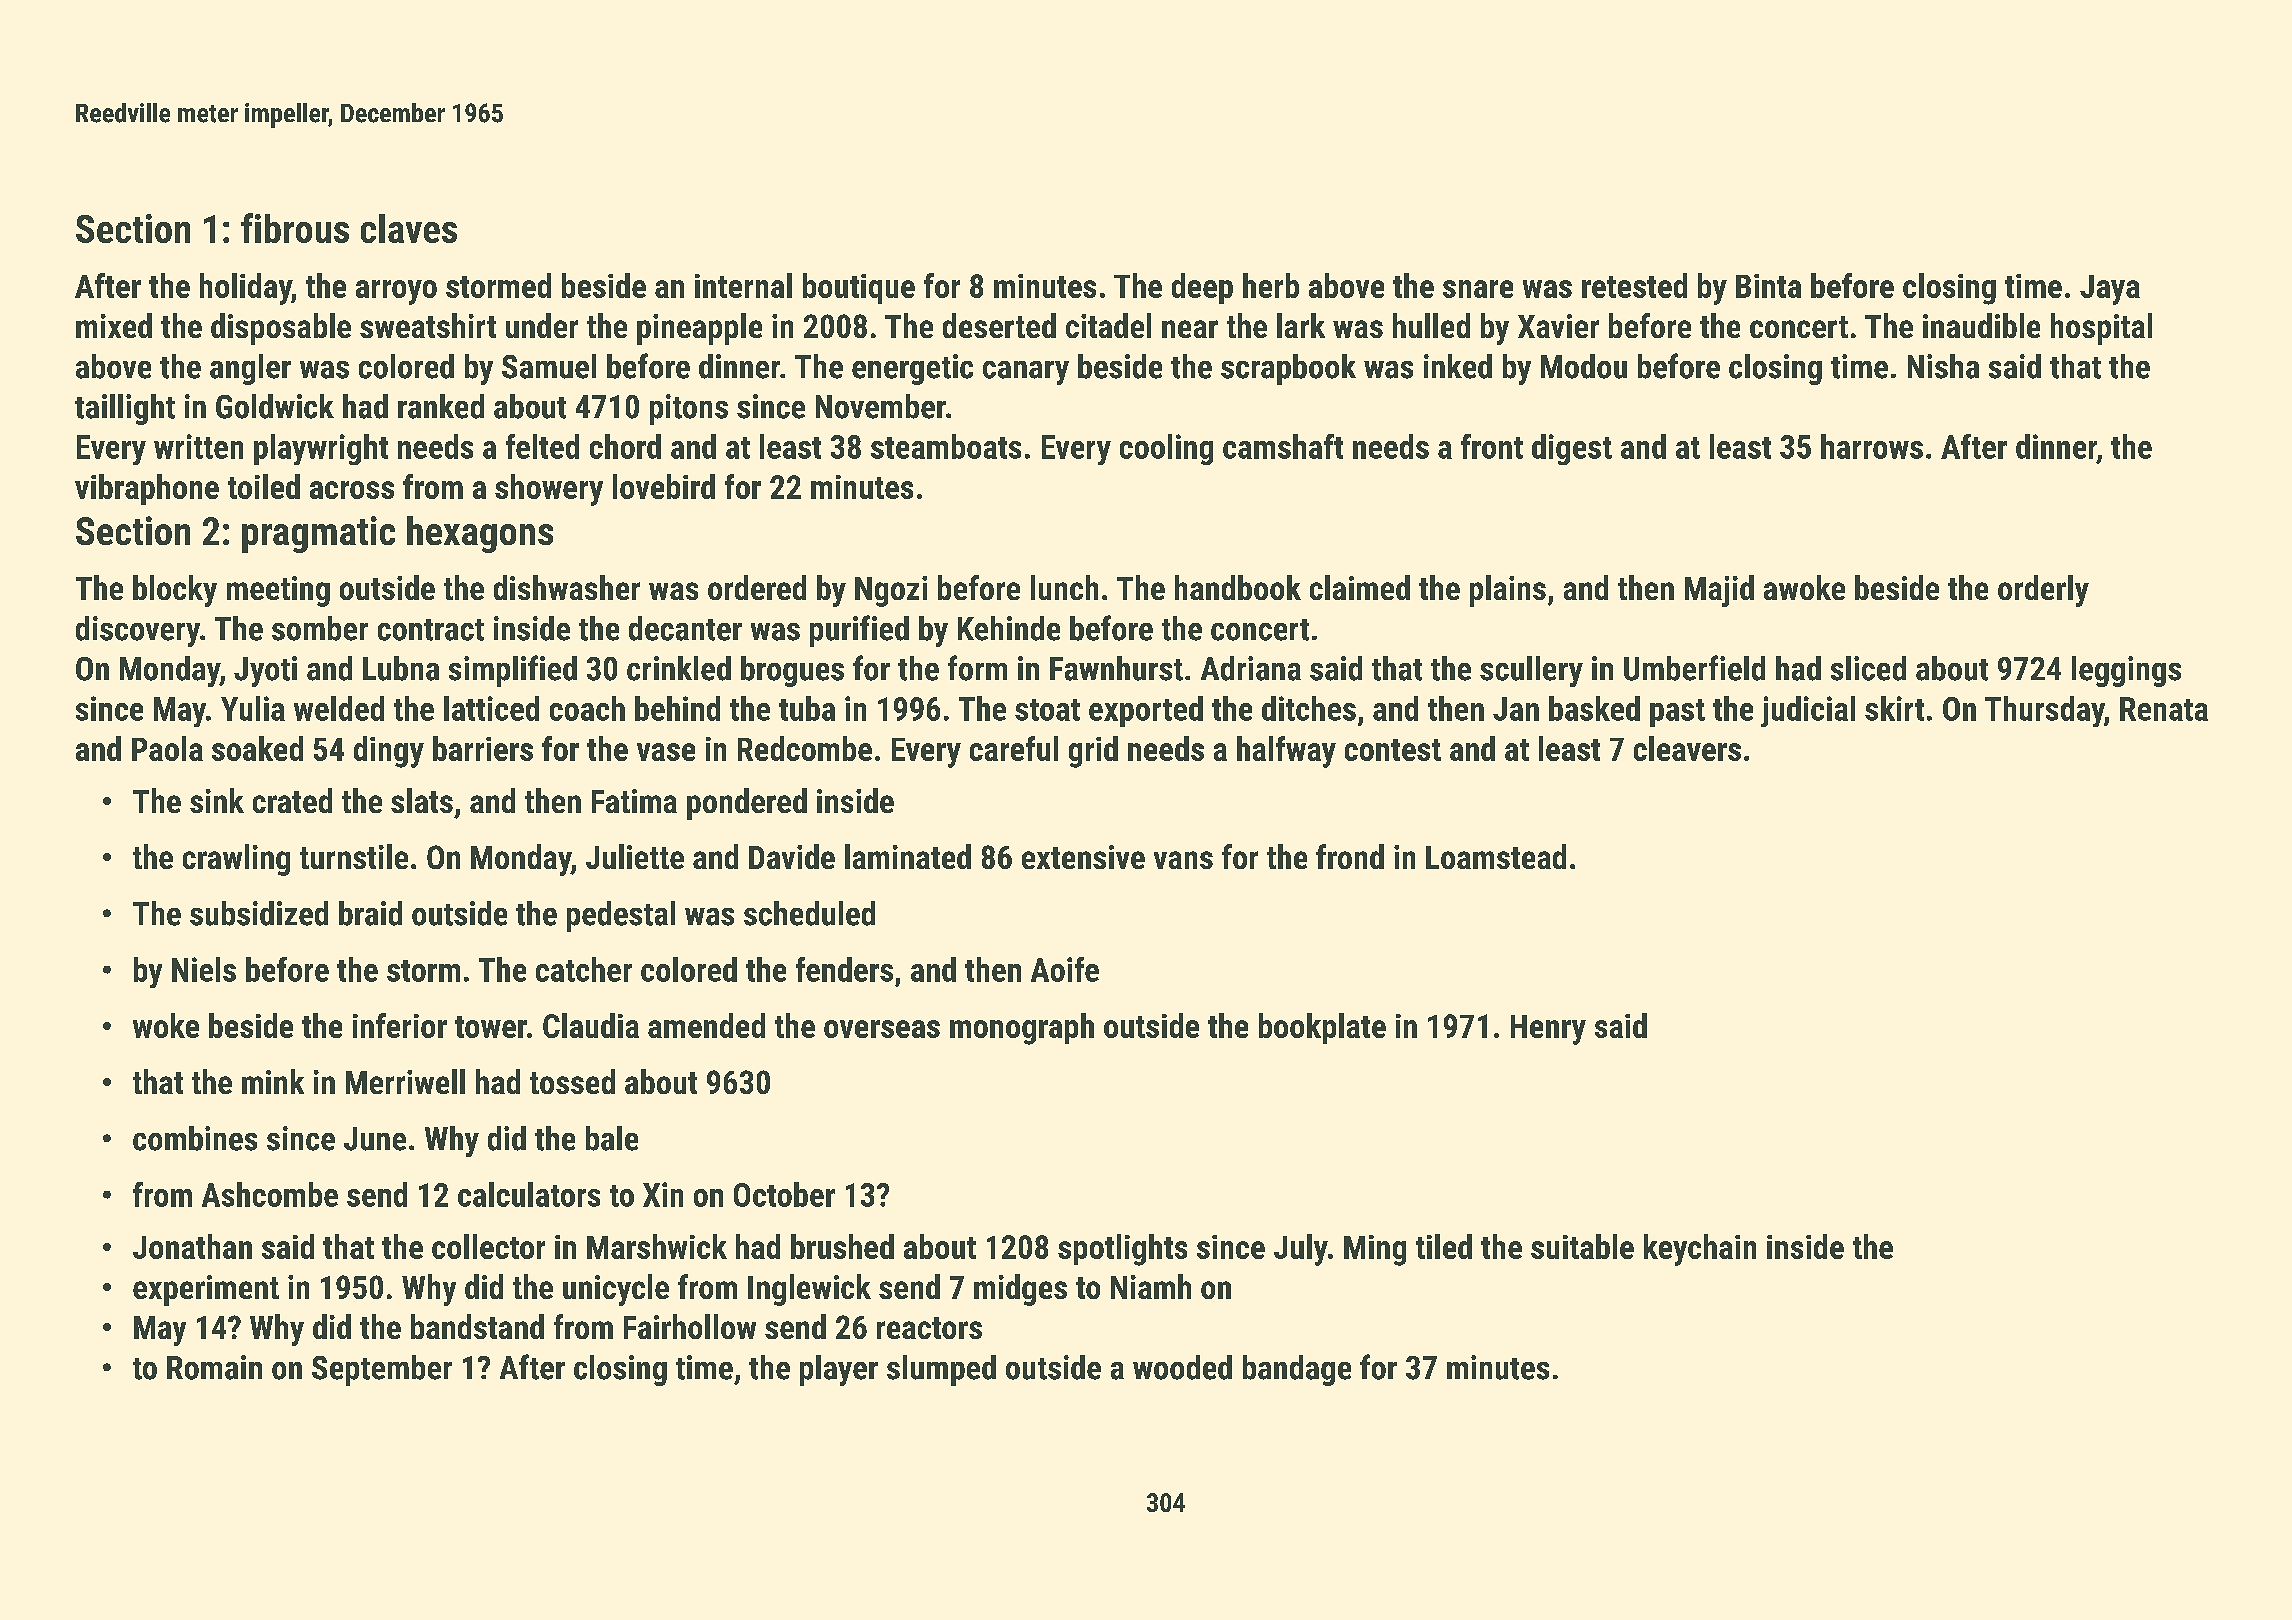 The height and width of the image is (1620, 2292). What do you see at coordinates (1350, 856) in the image?
I see `frond` at bounding box center [1350, 856].
